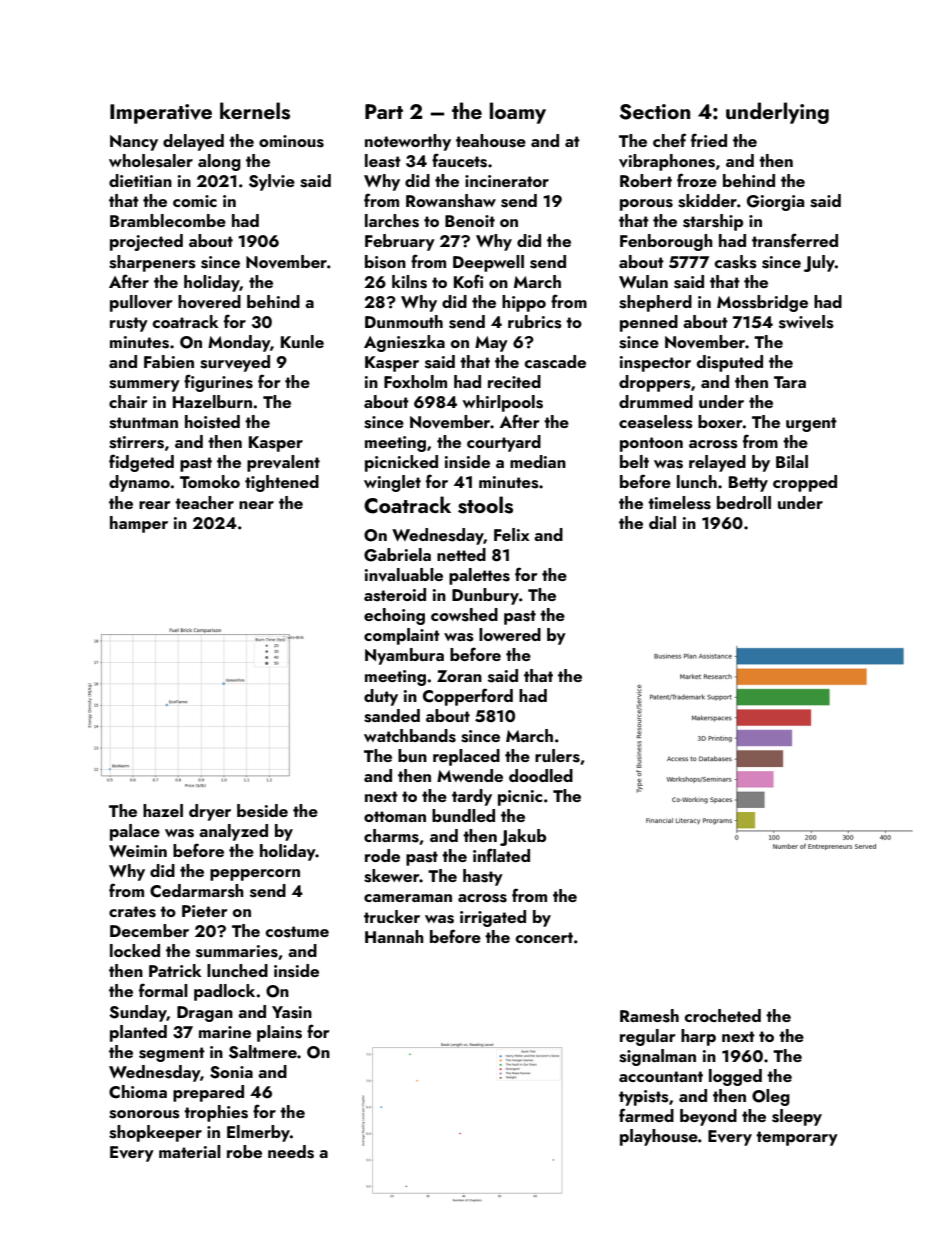  Describe the element at coordinates (518, 113) in the page. I see `loamy` at that location.
